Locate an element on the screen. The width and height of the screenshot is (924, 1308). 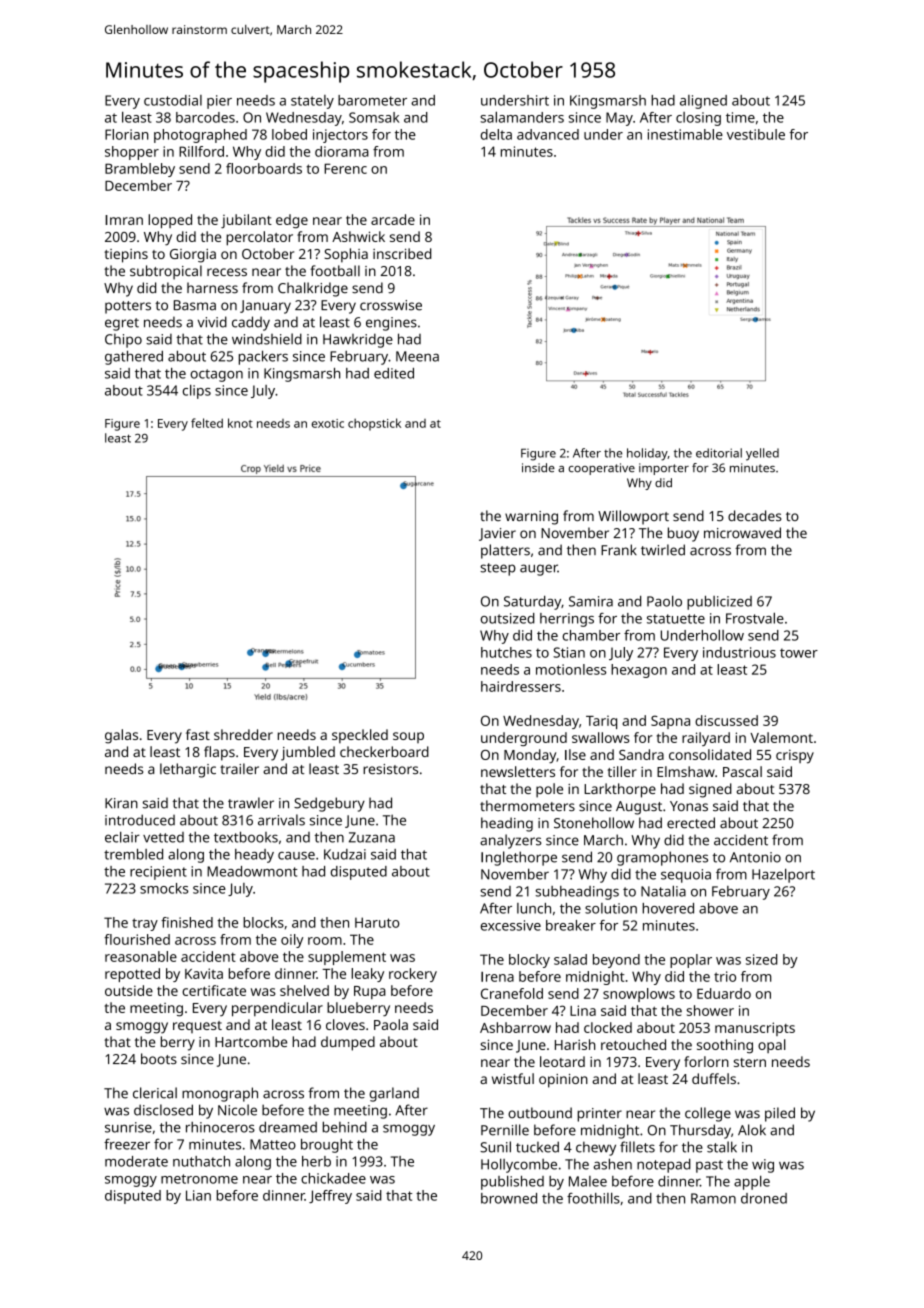
delta is located at coordinates (496, 134).
